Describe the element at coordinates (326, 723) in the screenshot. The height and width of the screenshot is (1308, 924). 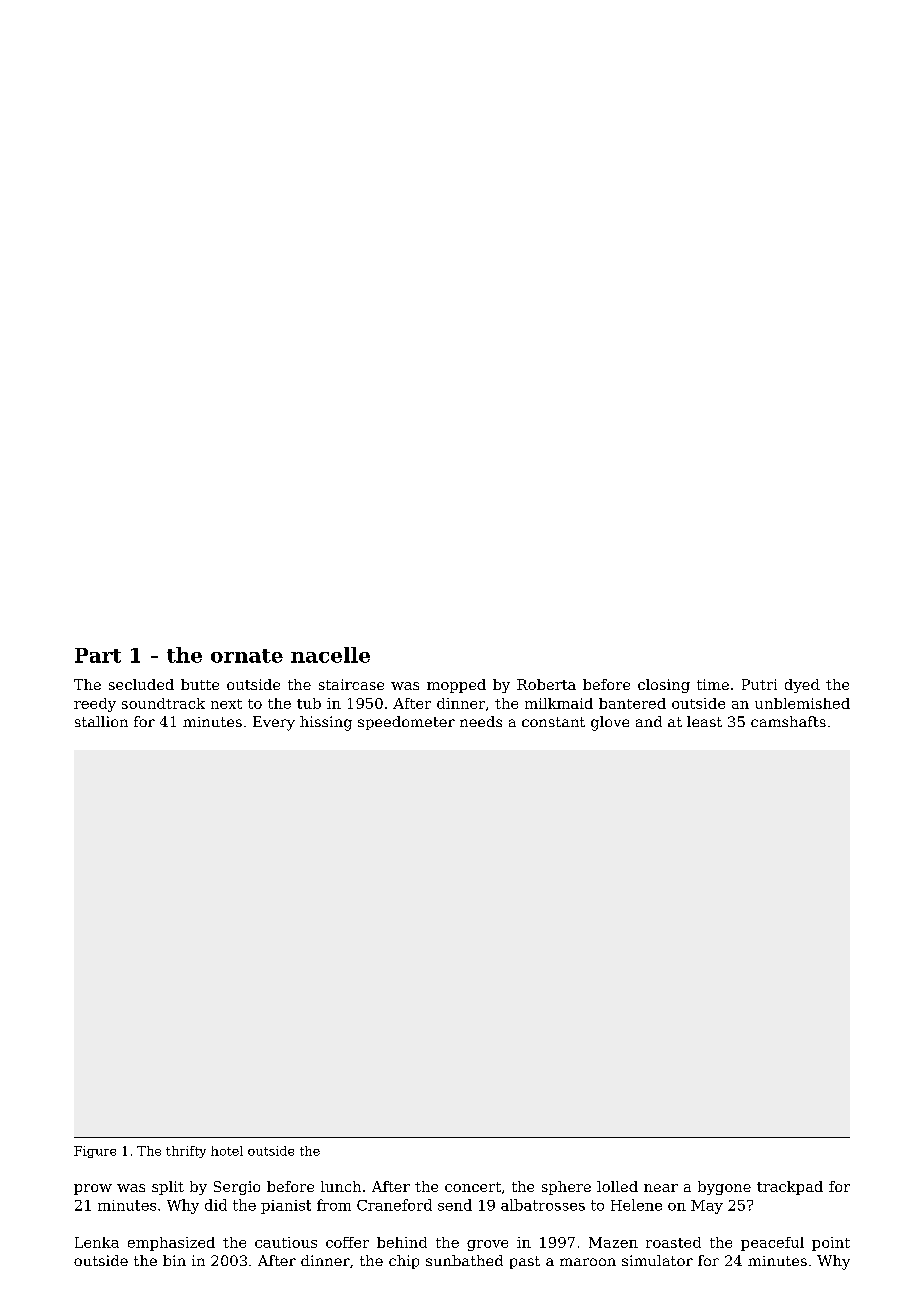
I see `hissing` at that location.
